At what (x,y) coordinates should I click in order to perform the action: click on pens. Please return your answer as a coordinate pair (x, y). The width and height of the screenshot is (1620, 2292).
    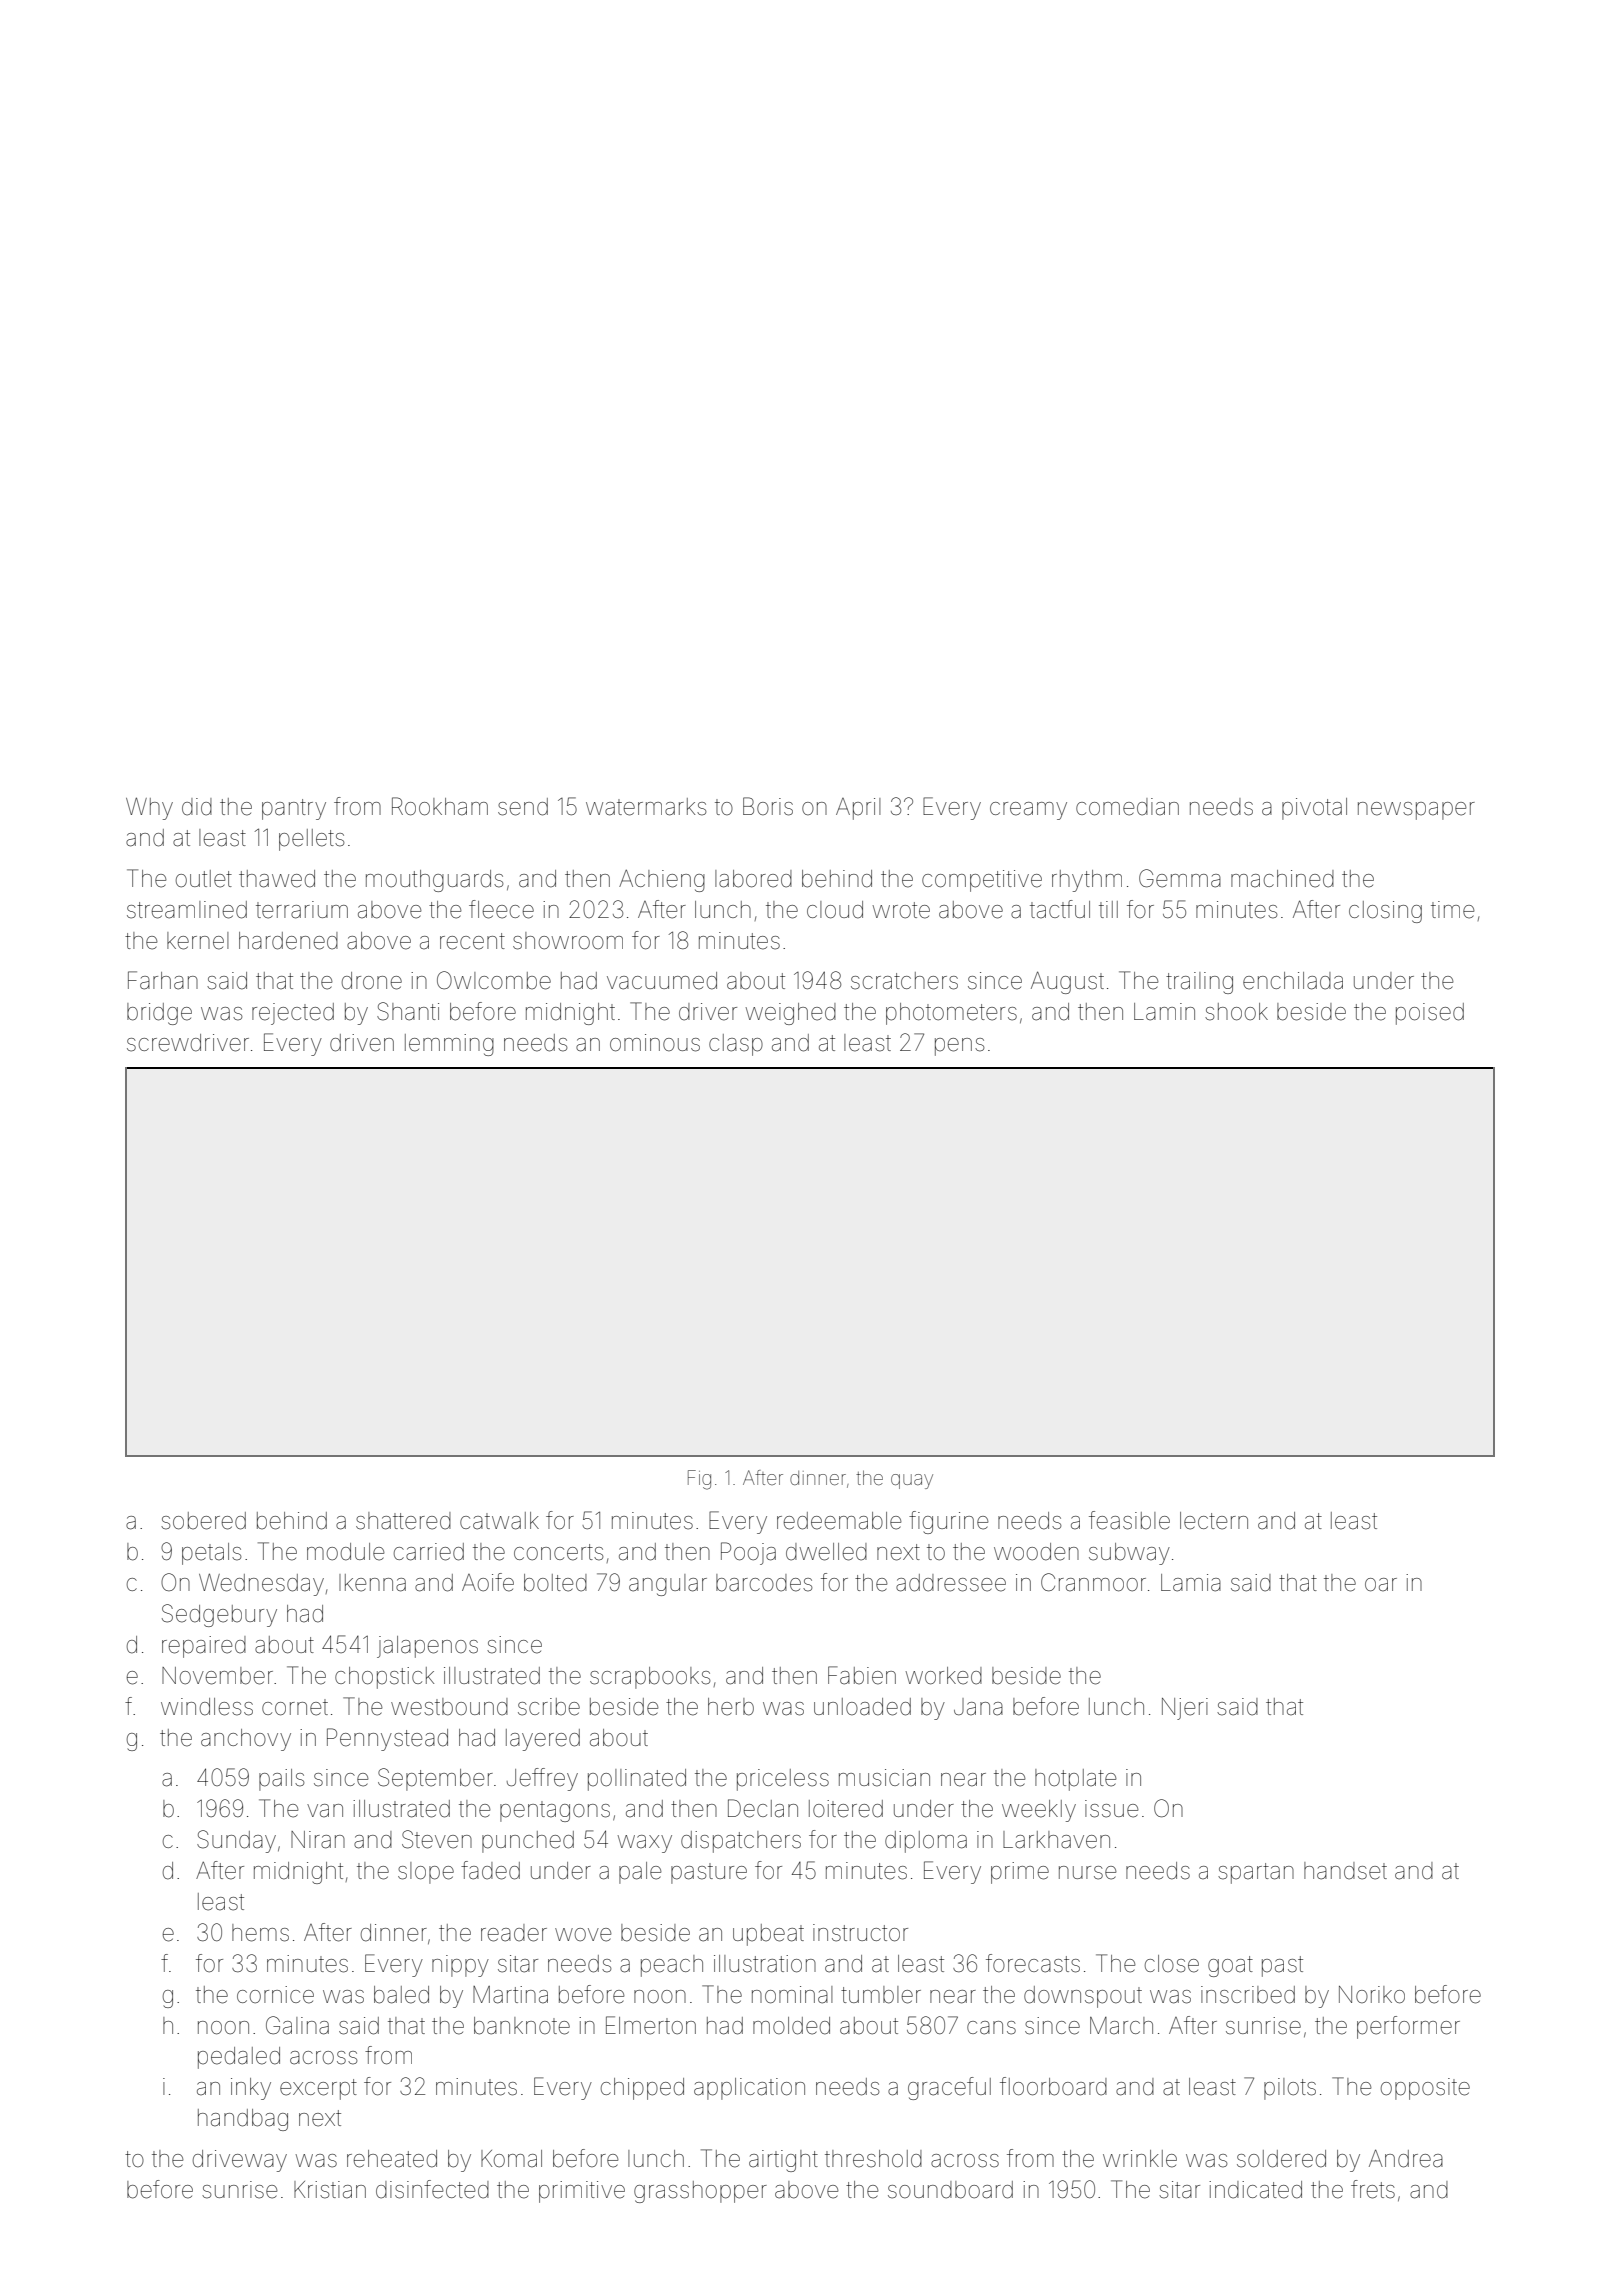
    Looking at the image, I should click on (959, 1047).
